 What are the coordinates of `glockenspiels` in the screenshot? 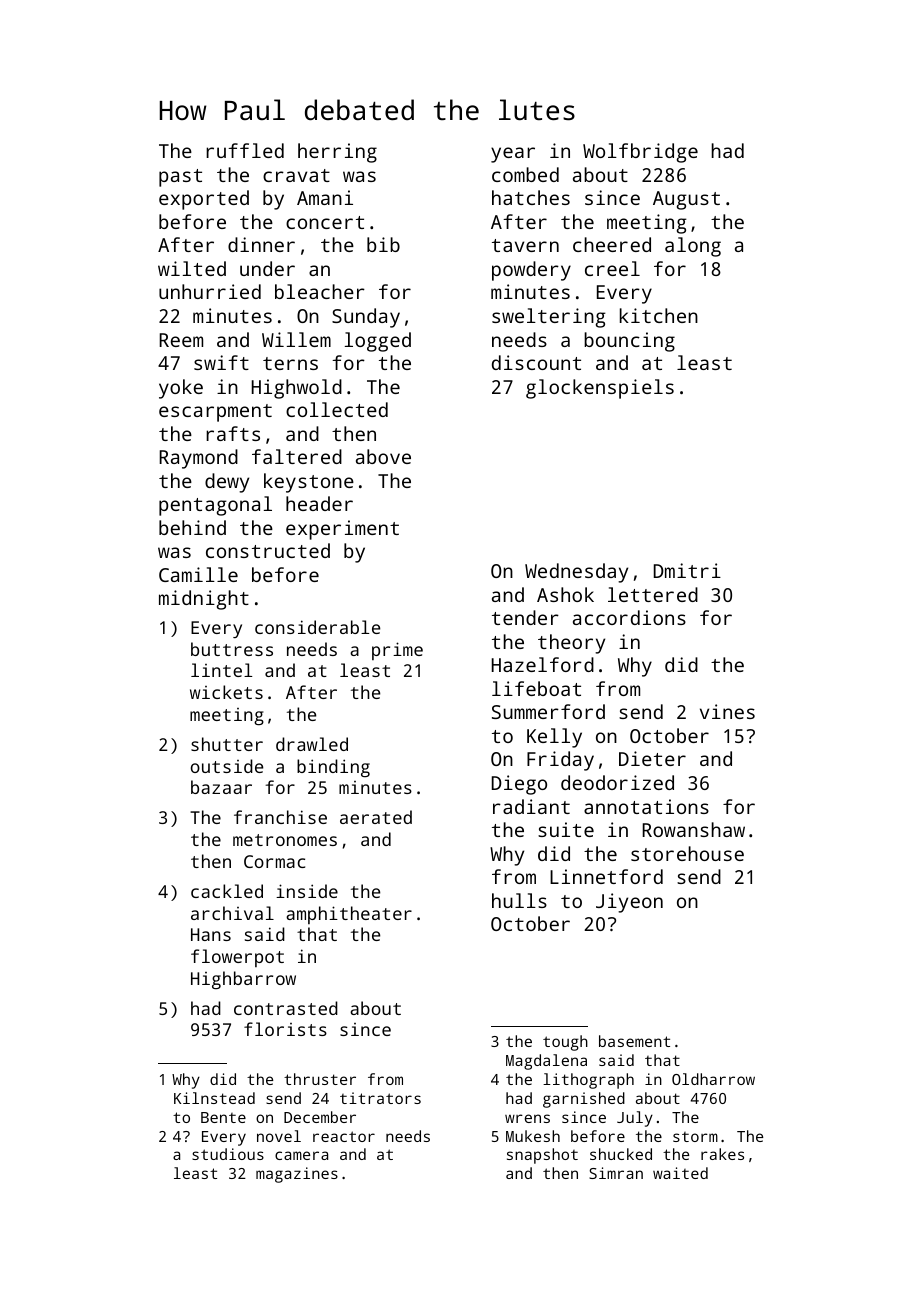 It's located at (600, 389).
